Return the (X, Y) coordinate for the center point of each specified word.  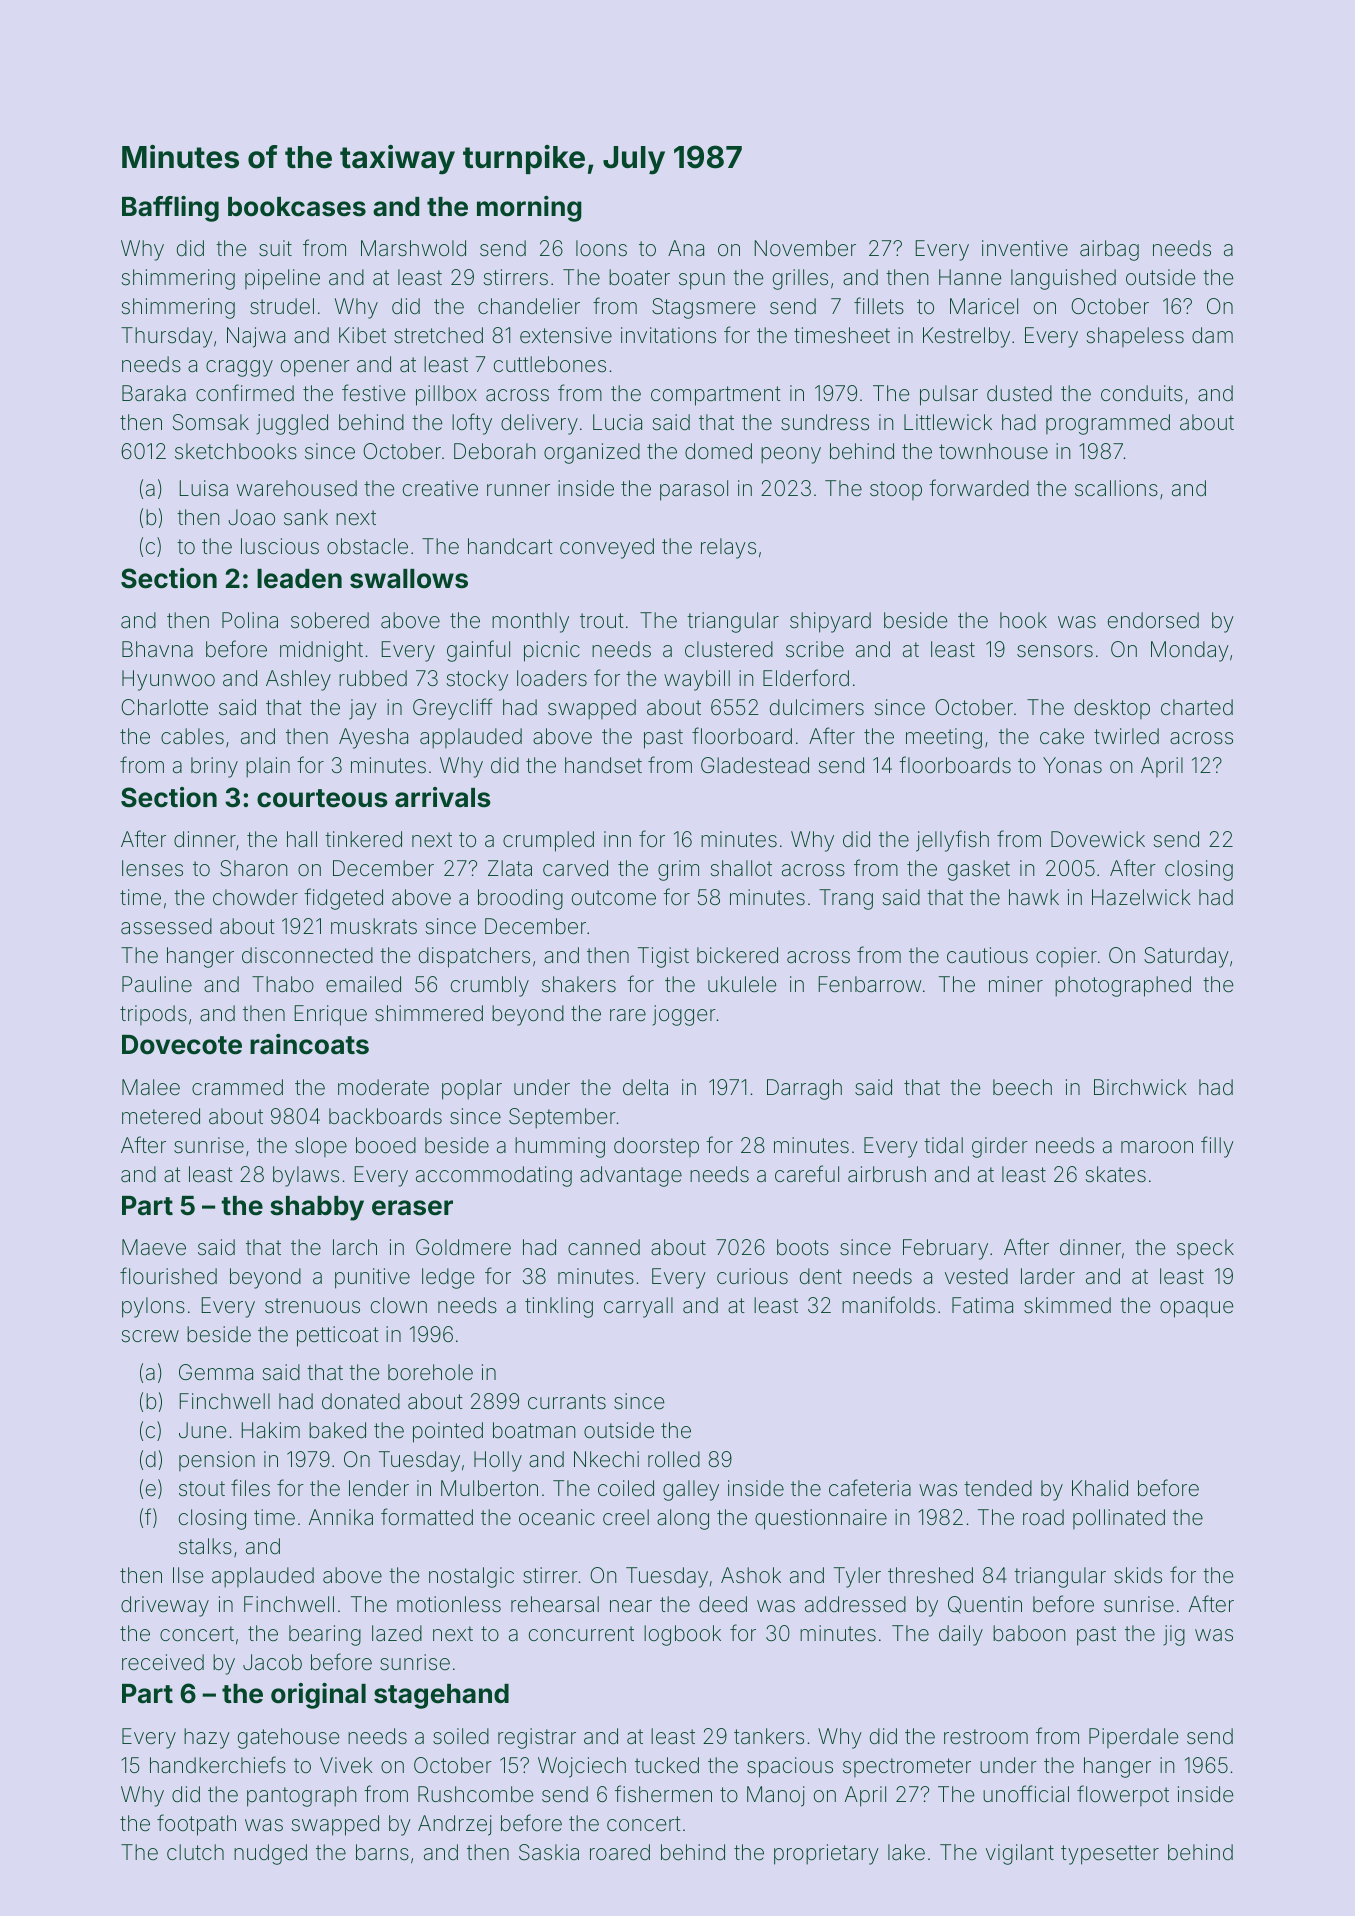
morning (529, 209)
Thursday (167, 337)
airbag (1109, 250)
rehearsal (555, 1604)
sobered (330, 620)
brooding (520, 899)
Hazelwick (1141, 897)
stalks (205, 1546)
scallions (1116, 488)
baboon (1029, 1633)
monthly (530, 622)
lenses (152, 868)
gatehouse (288, 1738)
